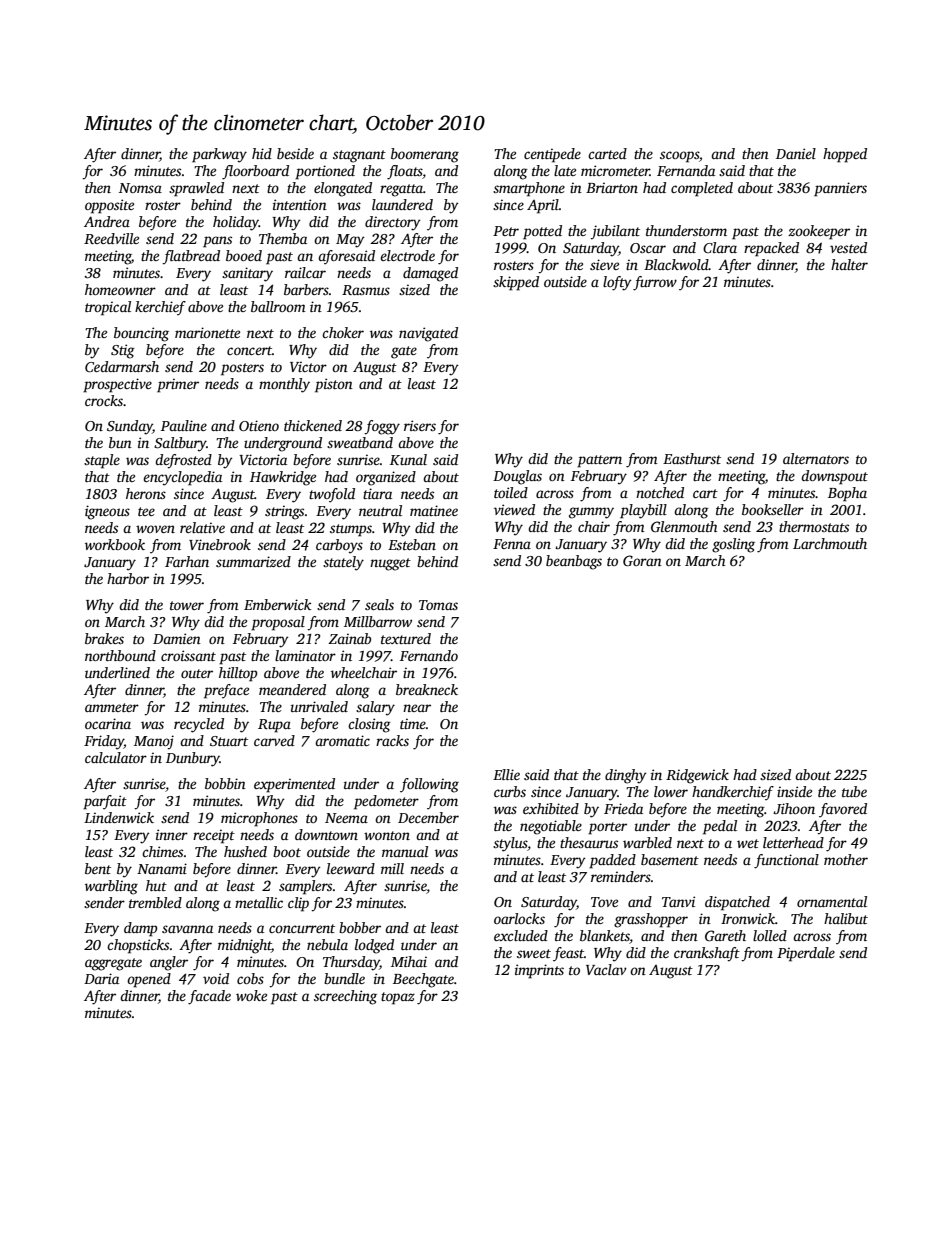  What do you see at coordinates (398, 998) in the screenshot?
I see `topaz` at bounding box center [398, 998].
